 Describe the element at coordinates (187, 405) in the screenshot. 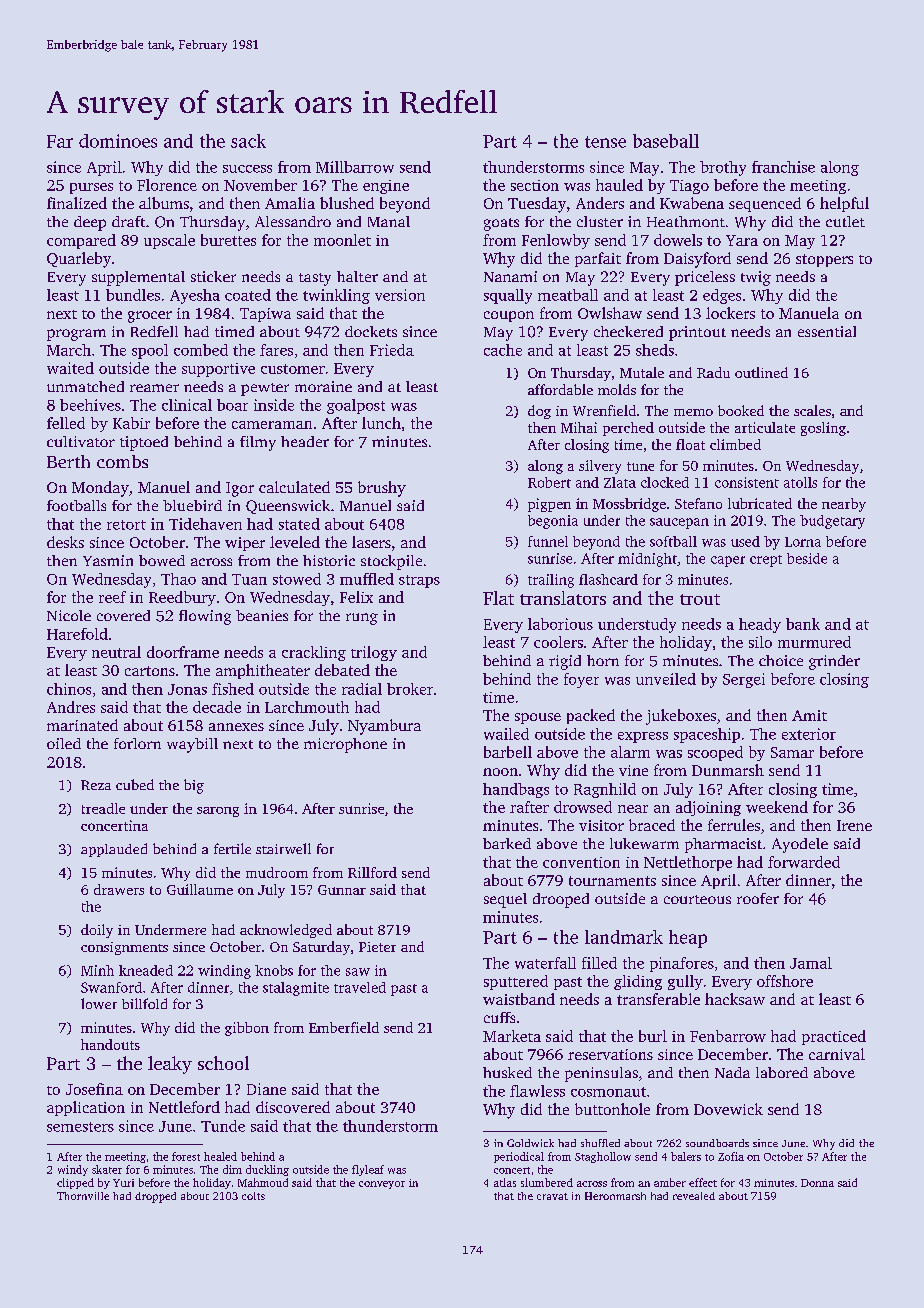

I see `clinical` at that location.
